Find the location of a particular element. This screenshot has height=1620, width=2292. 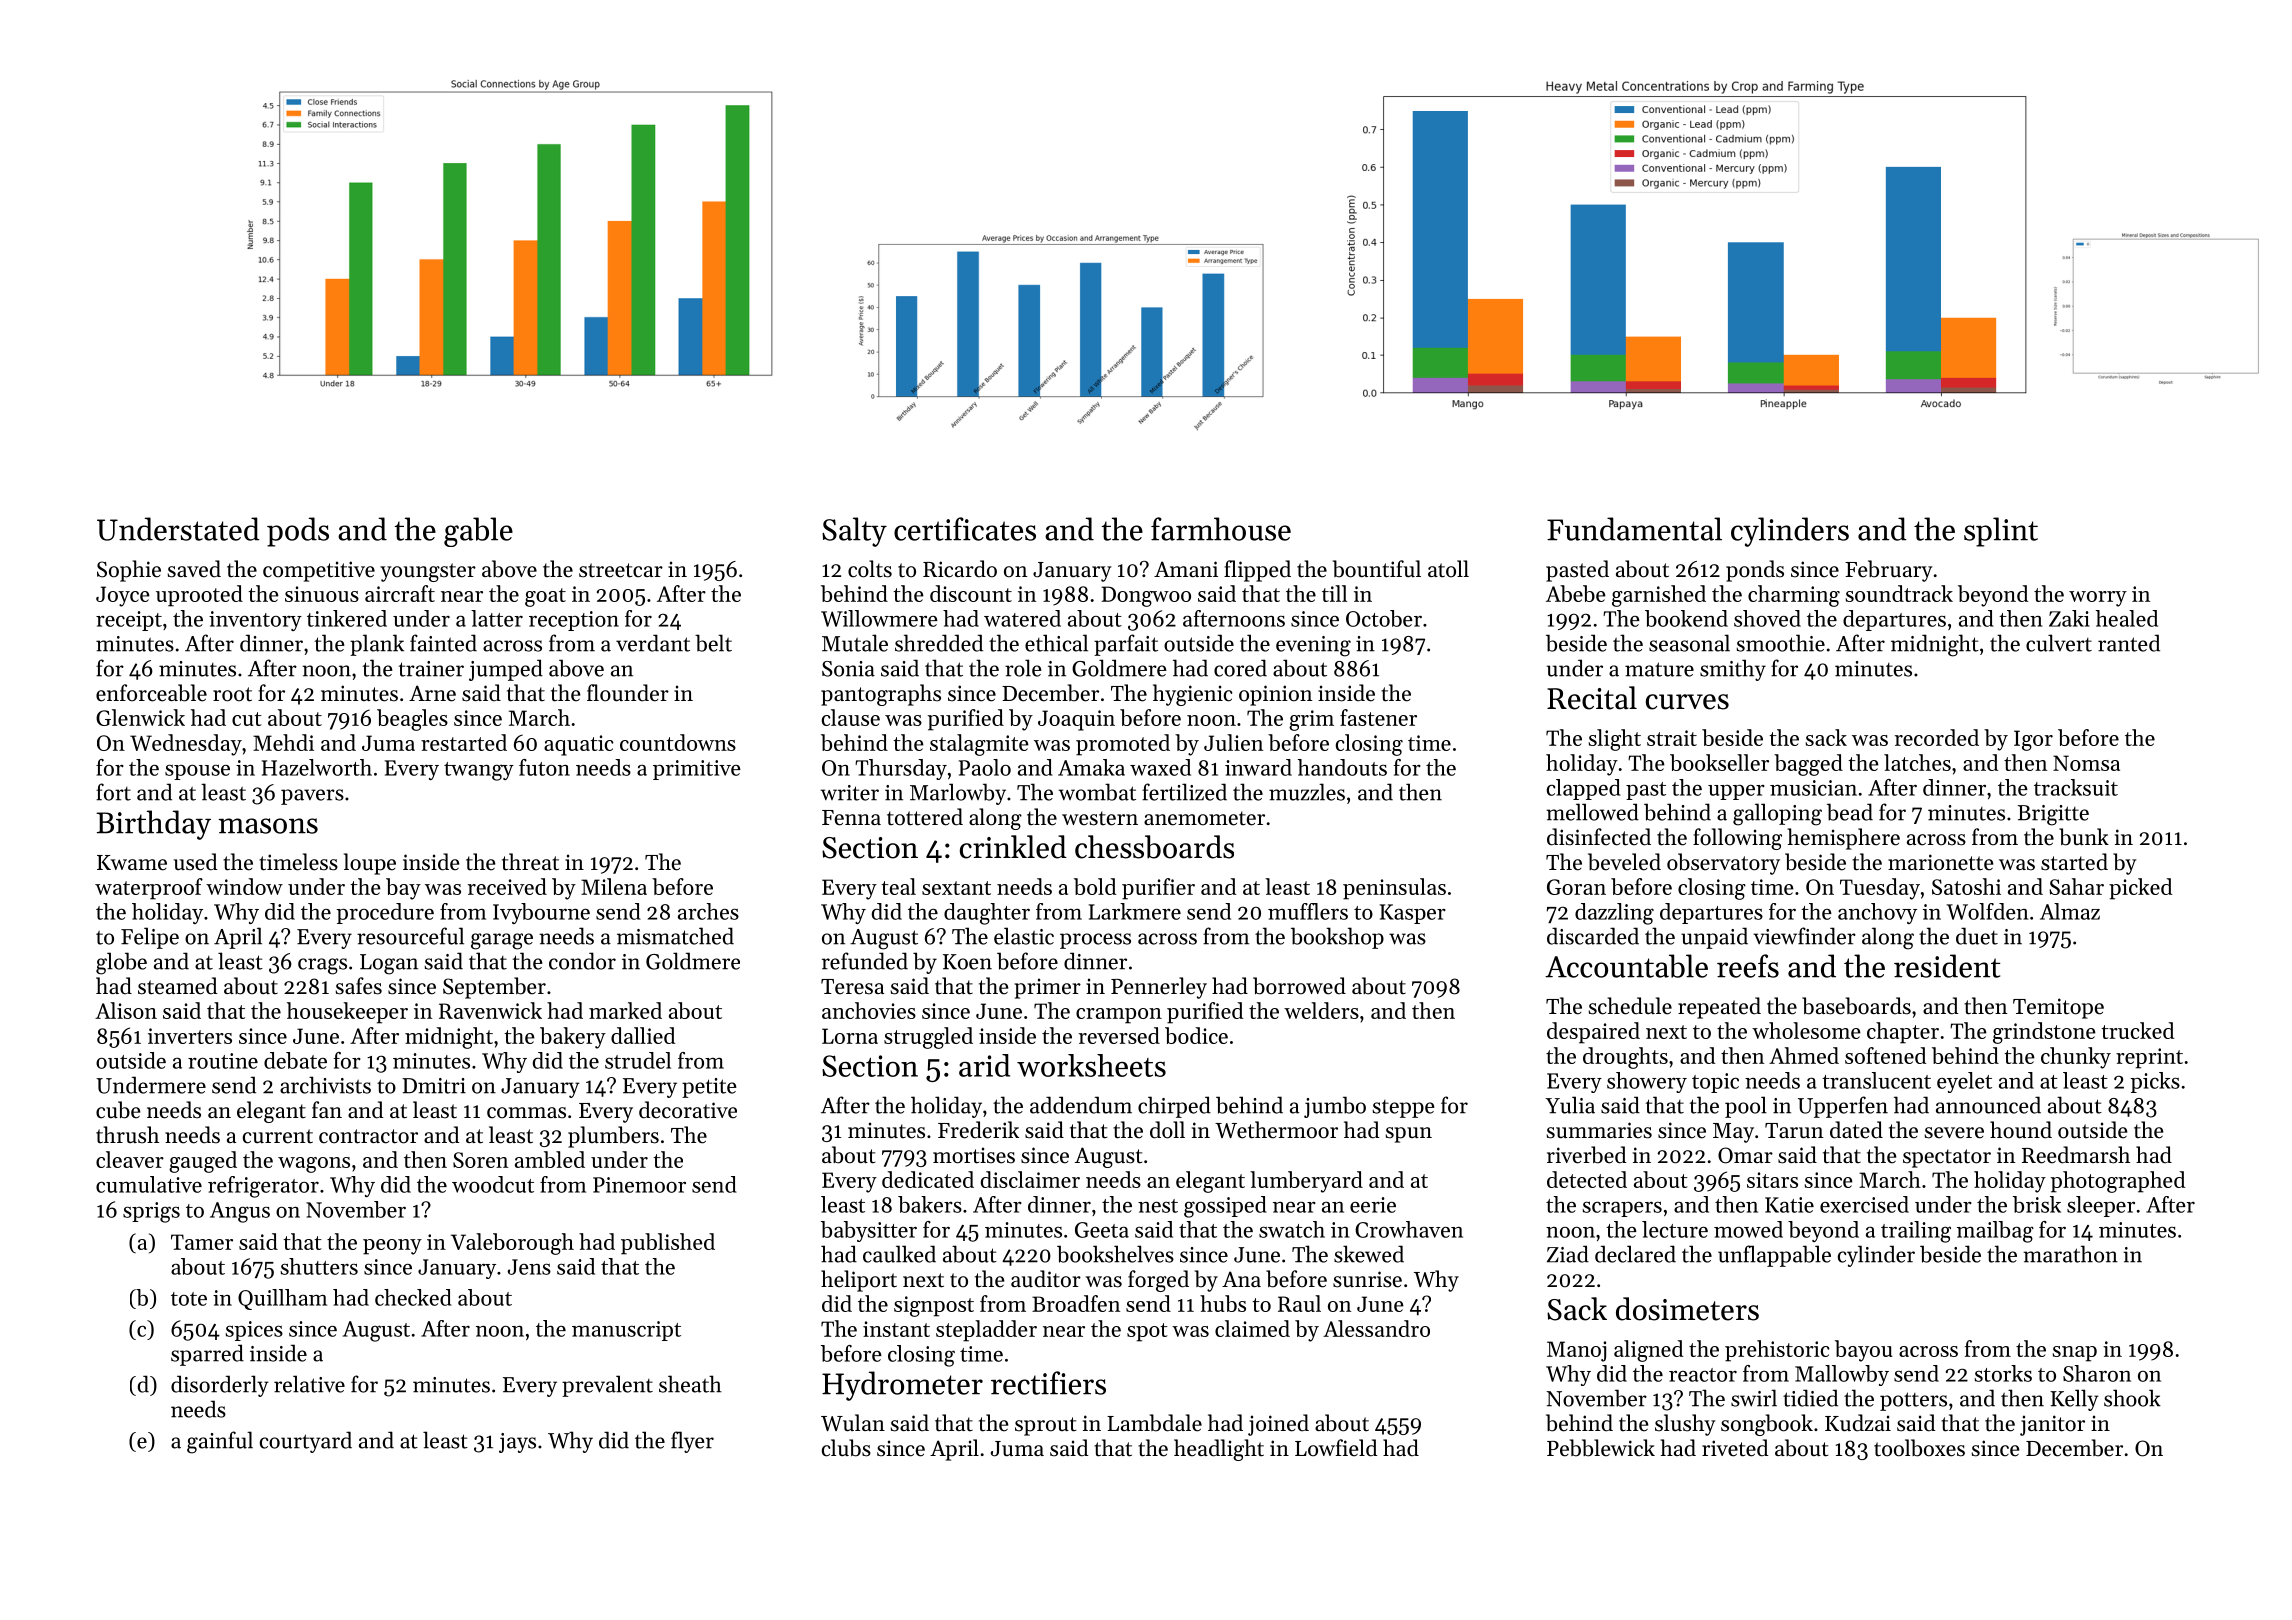

courtyard is located at coordinates (306, 1442).
